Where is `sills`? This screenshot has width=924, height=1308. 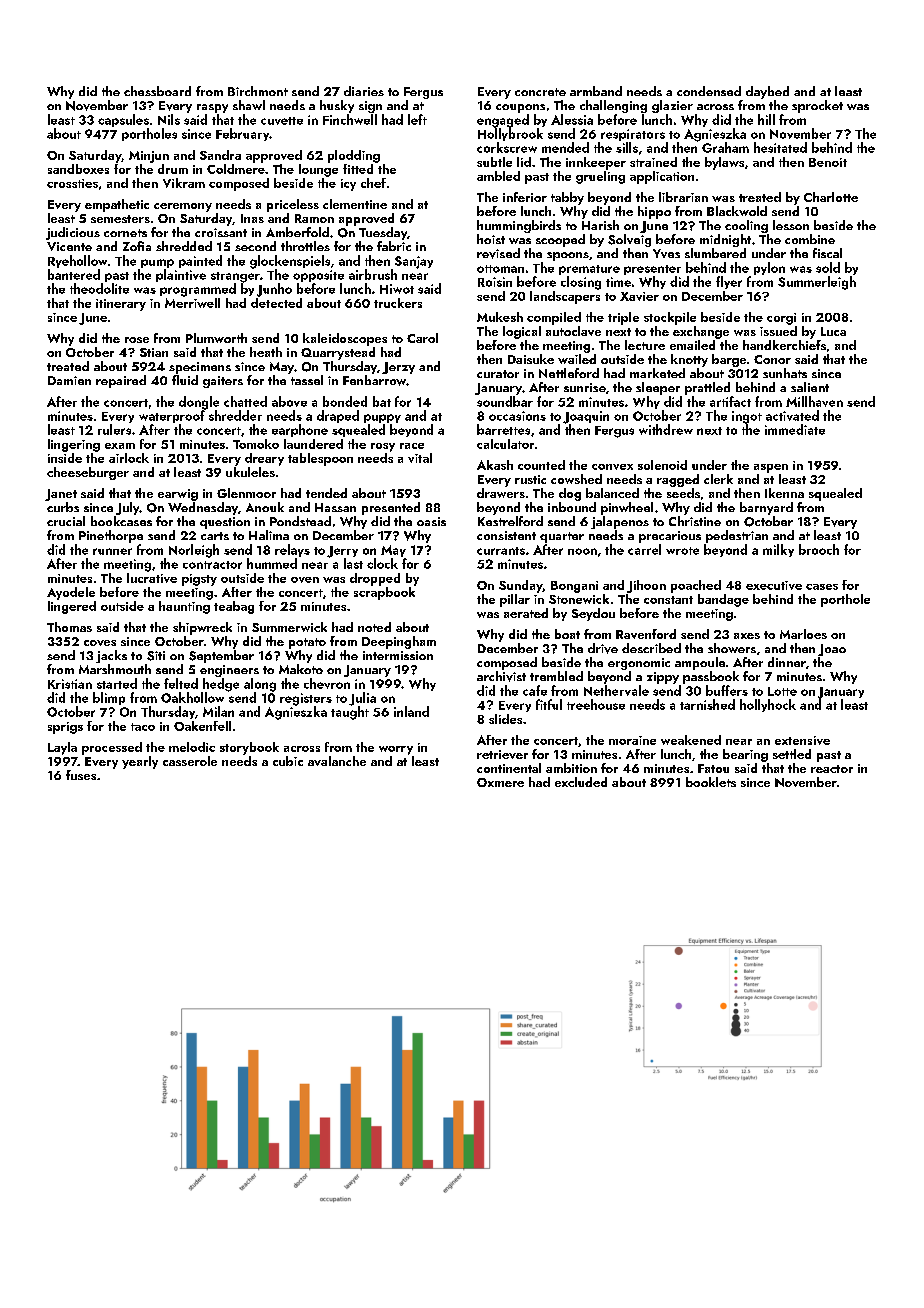 sills is located at coordinates (627, 147).
